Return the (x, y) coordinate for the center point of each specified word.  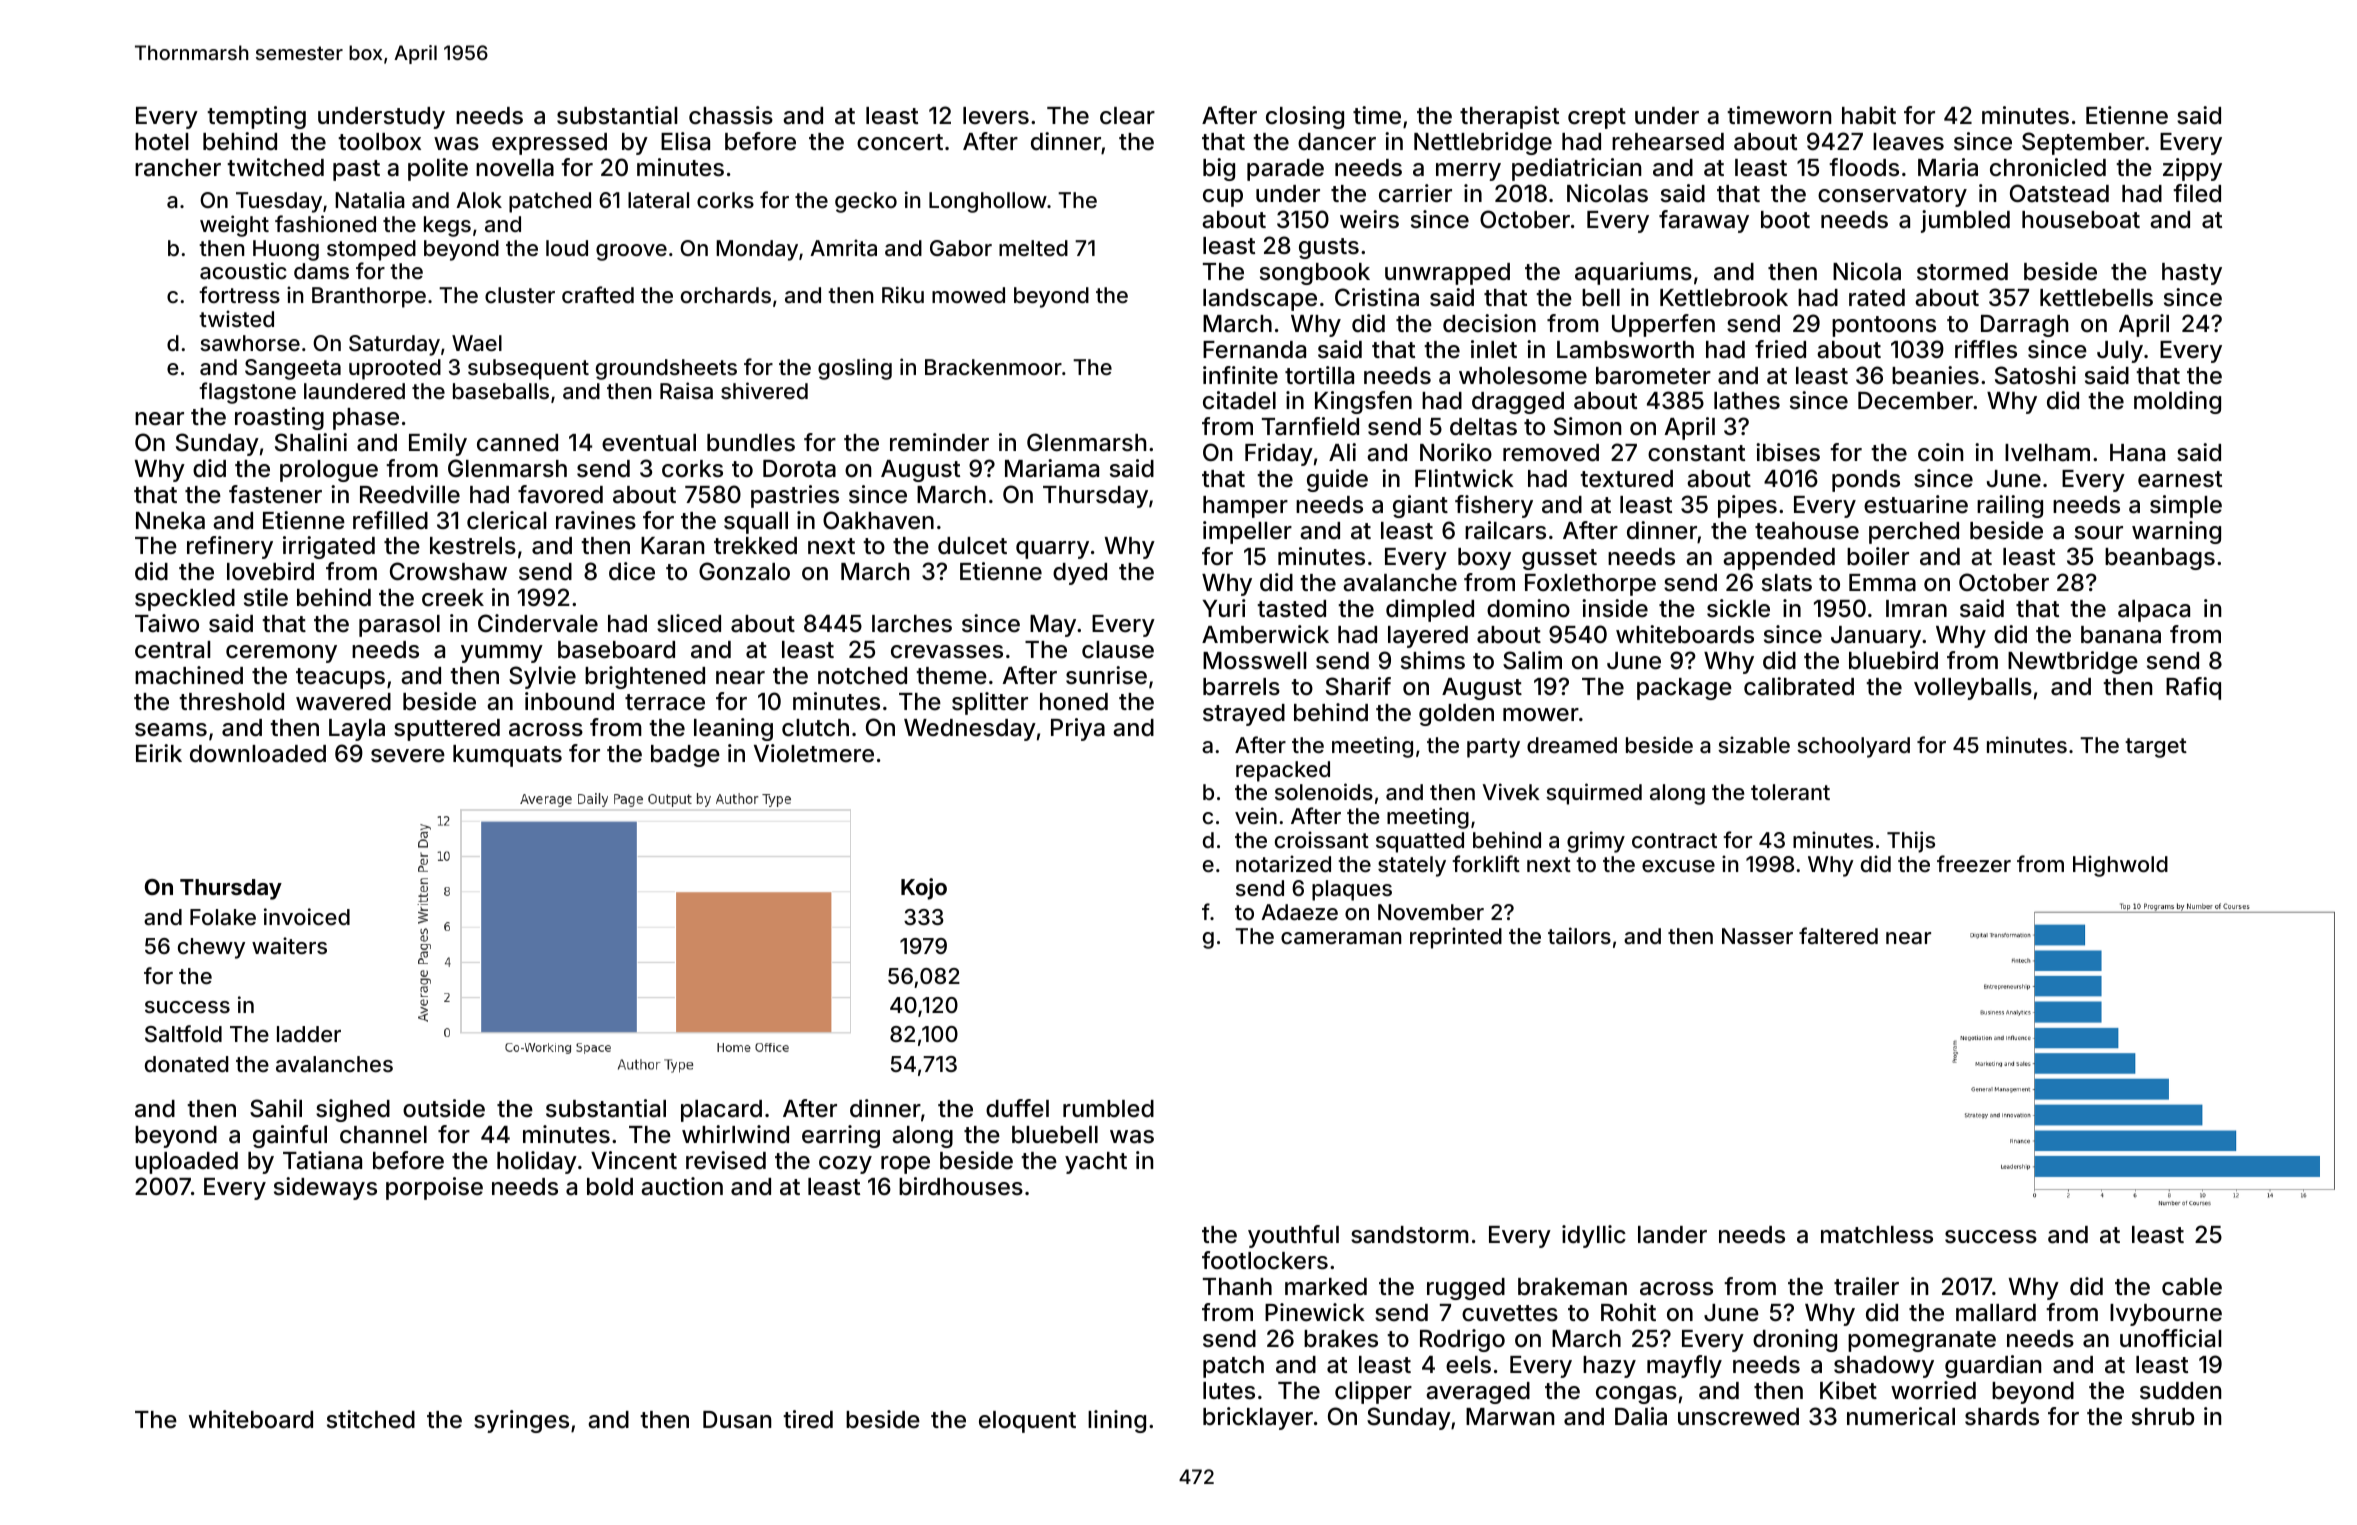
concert (900, 142)
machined (189, 675)
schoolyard (1853, 747)
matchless (1877, 1235)
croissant (1322, 839)
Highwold (2120, 866)
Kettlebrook (1724, 298)
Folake (223, 917)
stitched (371, 1419)
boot (1785, 220)
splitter (990, 703)
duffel (1017, 1108)
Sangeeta (293, 369)
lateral (658, 200)
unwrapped (1447, 274)
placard (721, 1111)
